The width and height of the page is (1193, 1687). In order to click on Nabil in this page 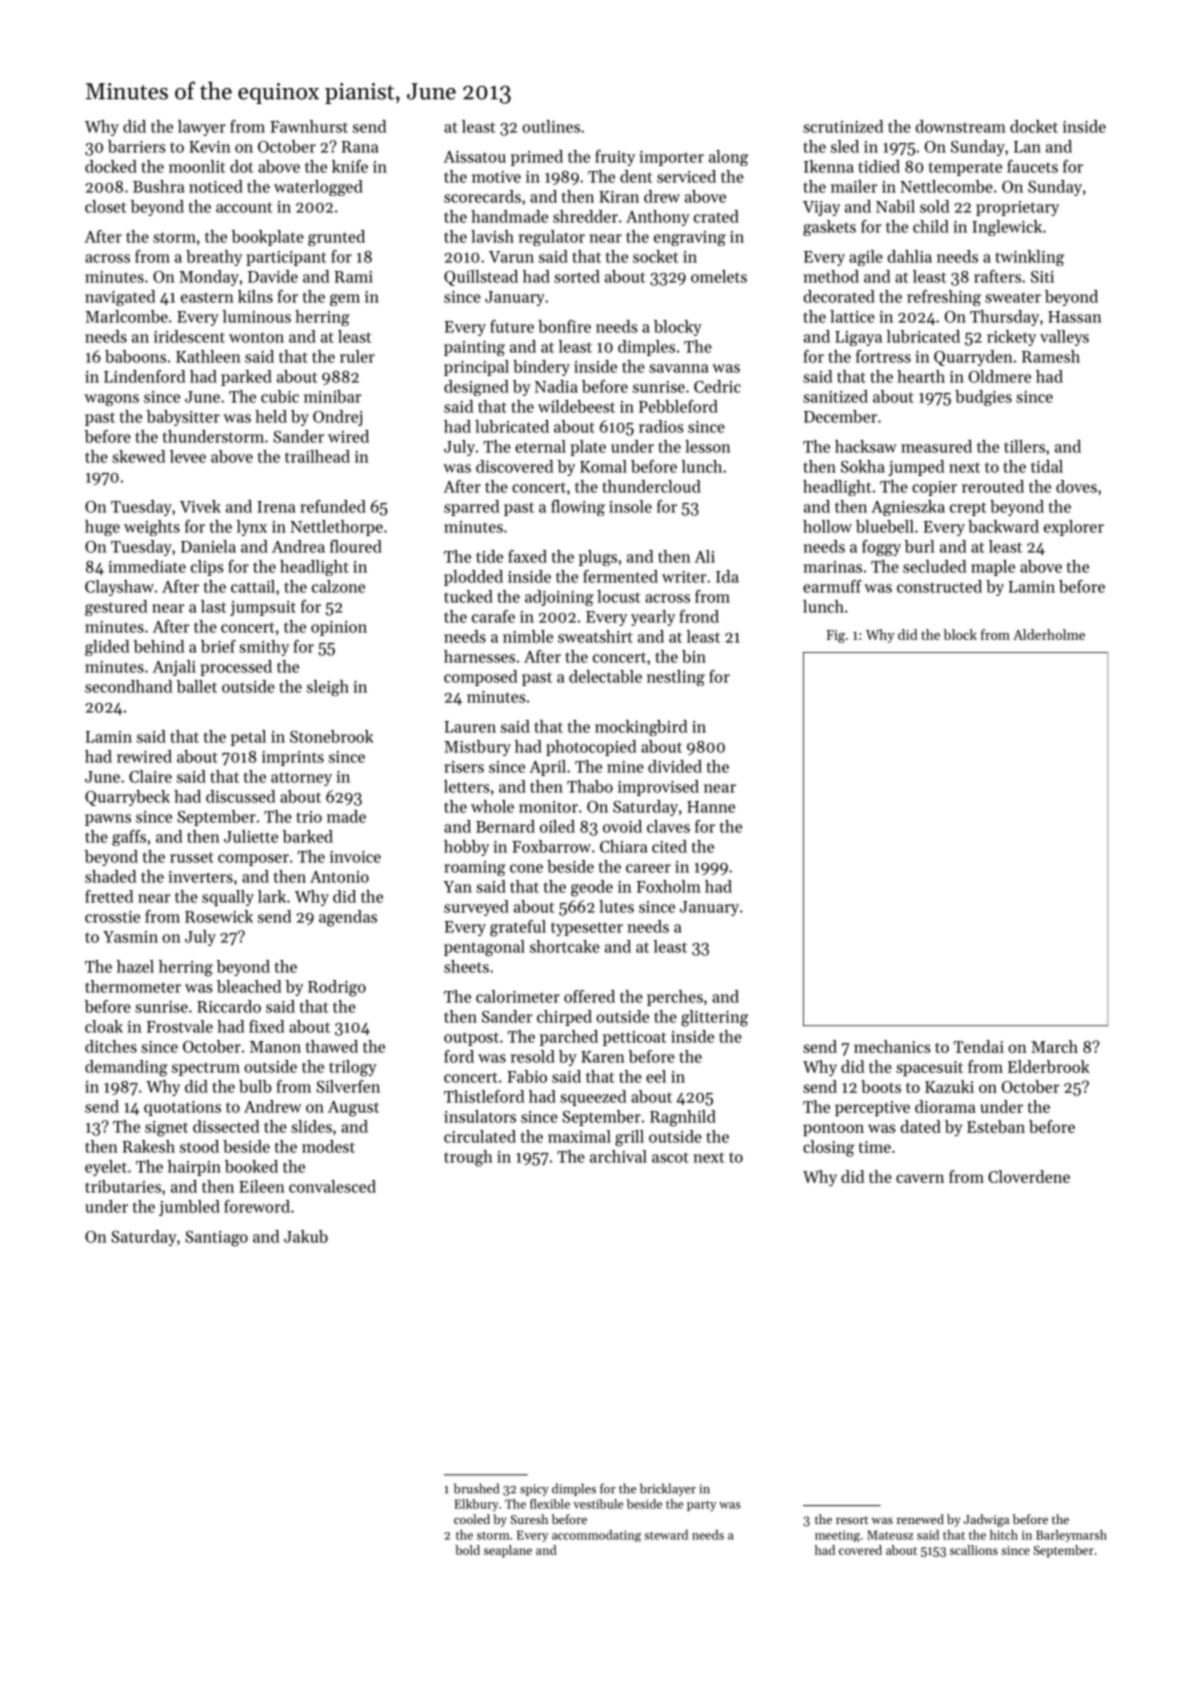, I will do `click(895, 206)`.
